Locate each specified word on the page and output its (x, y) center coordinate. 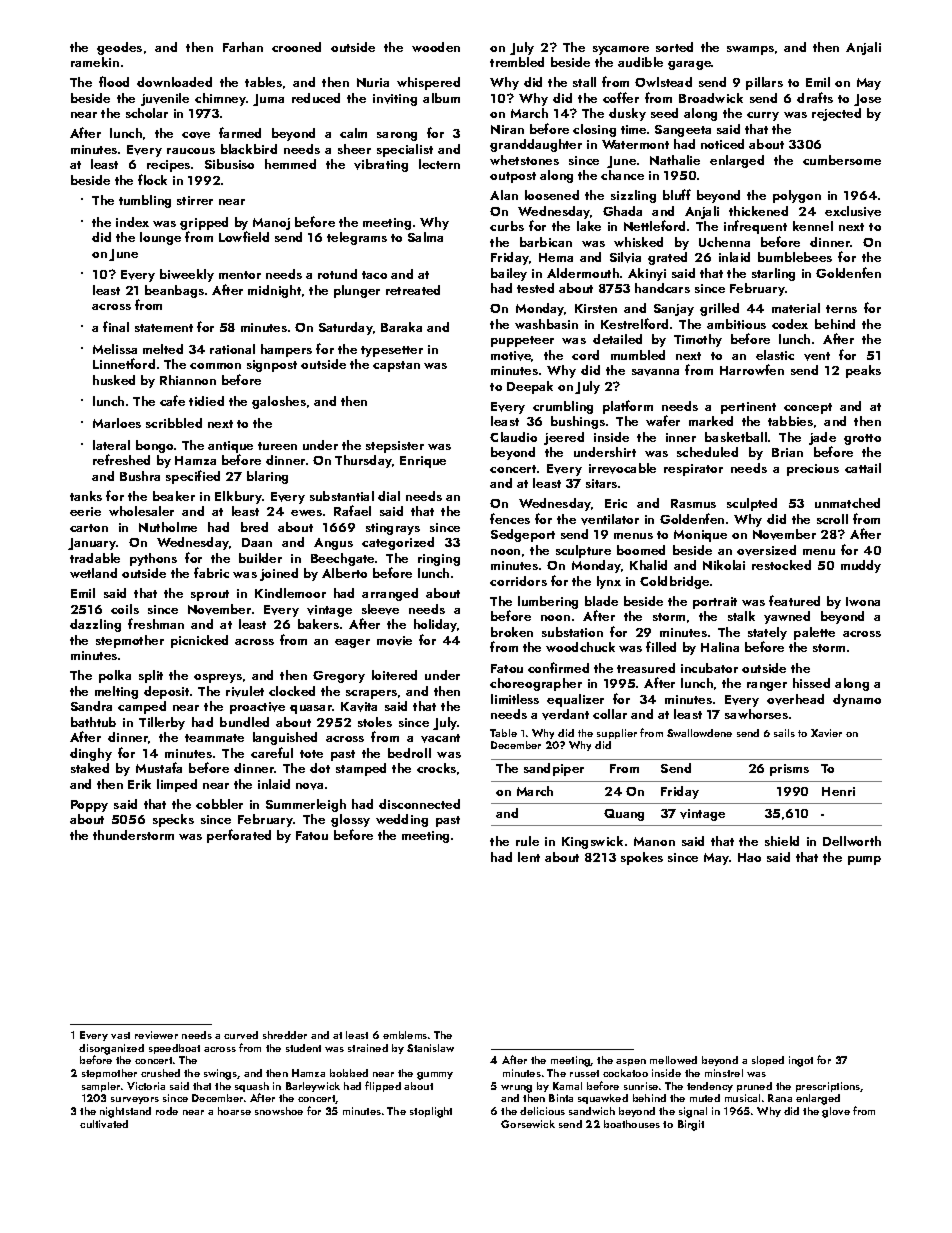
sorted (674, 47)
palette (814, 633)
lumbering (548, 602)
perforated (239, 836)
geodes (119, 48)
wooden (436, 47)
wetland (93, 573)
